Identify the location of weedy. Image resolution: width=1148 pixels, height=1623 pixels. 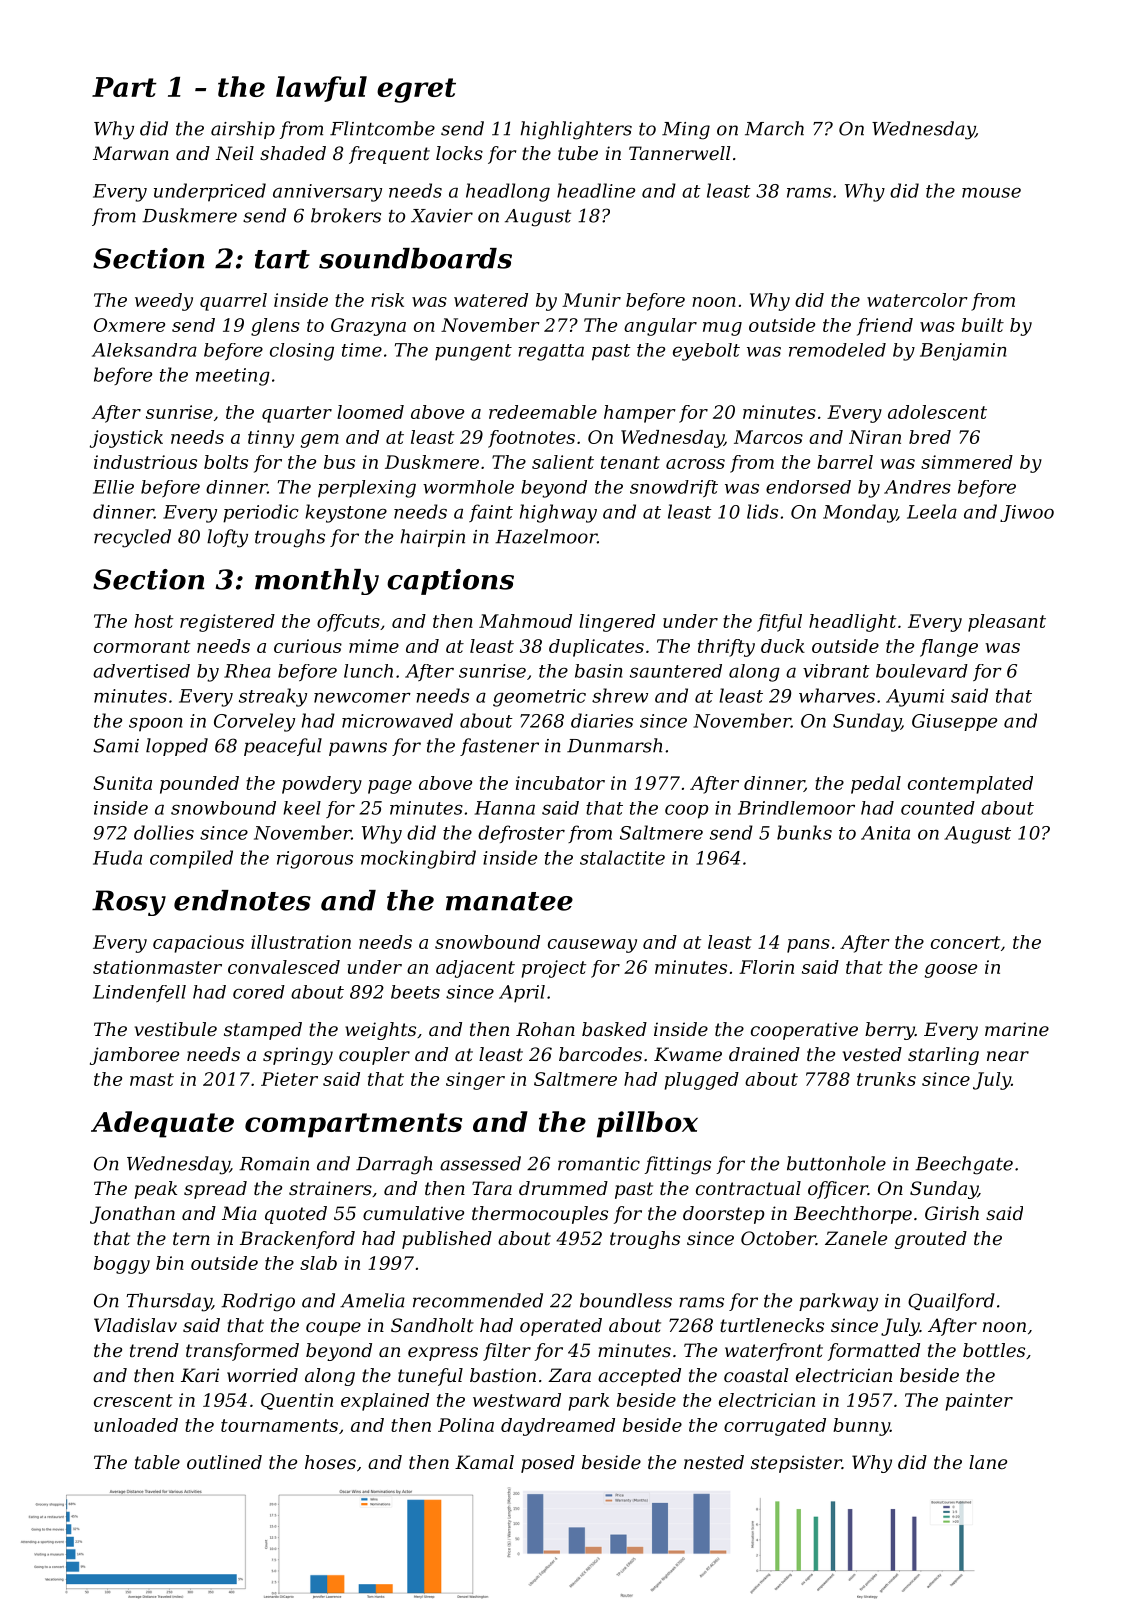
(164, 302).
